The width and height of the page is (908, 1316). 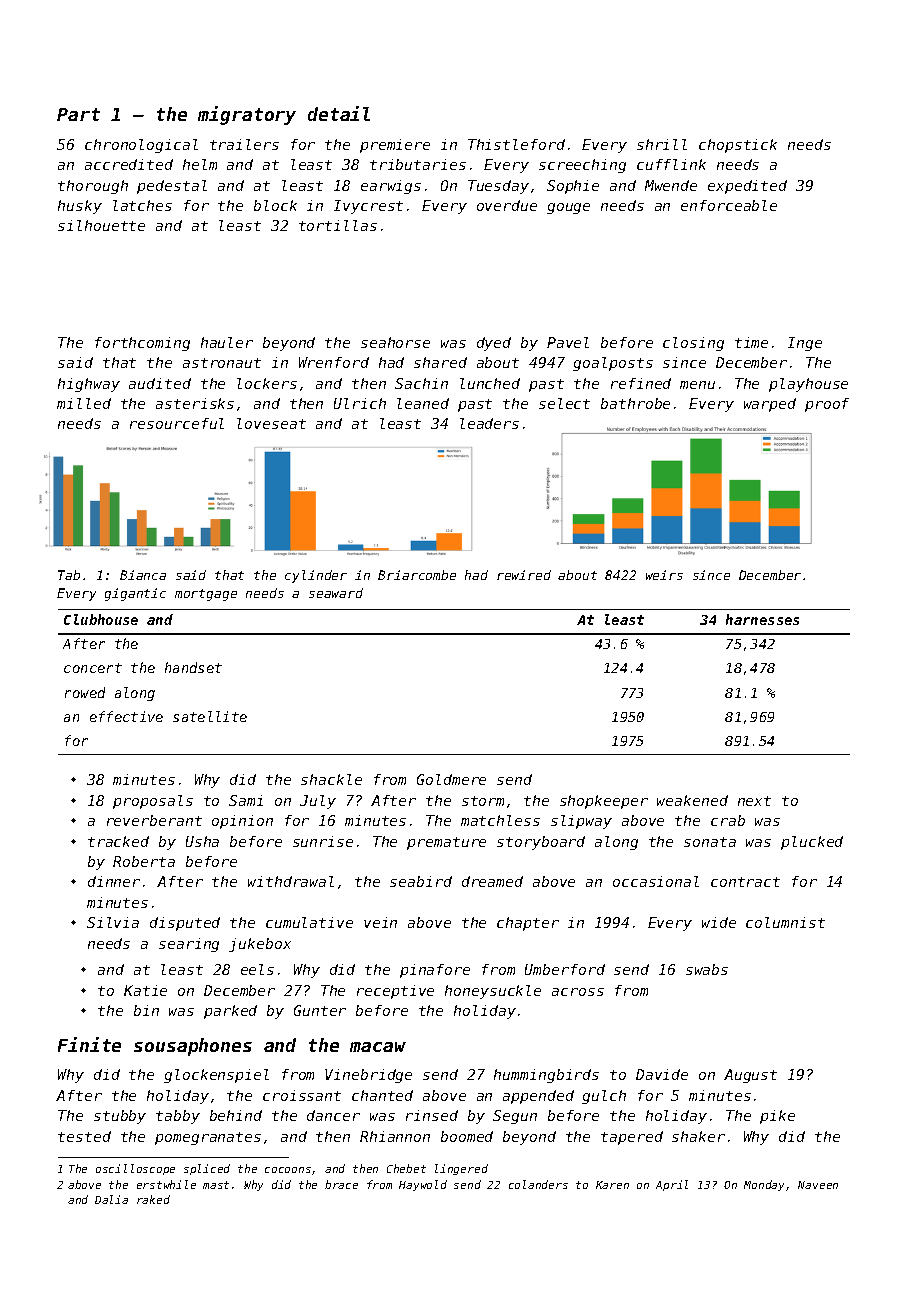 What do you see at coordinates (271, 423) in the page?
I see `loveseat` at bounding box center [271, 423].
